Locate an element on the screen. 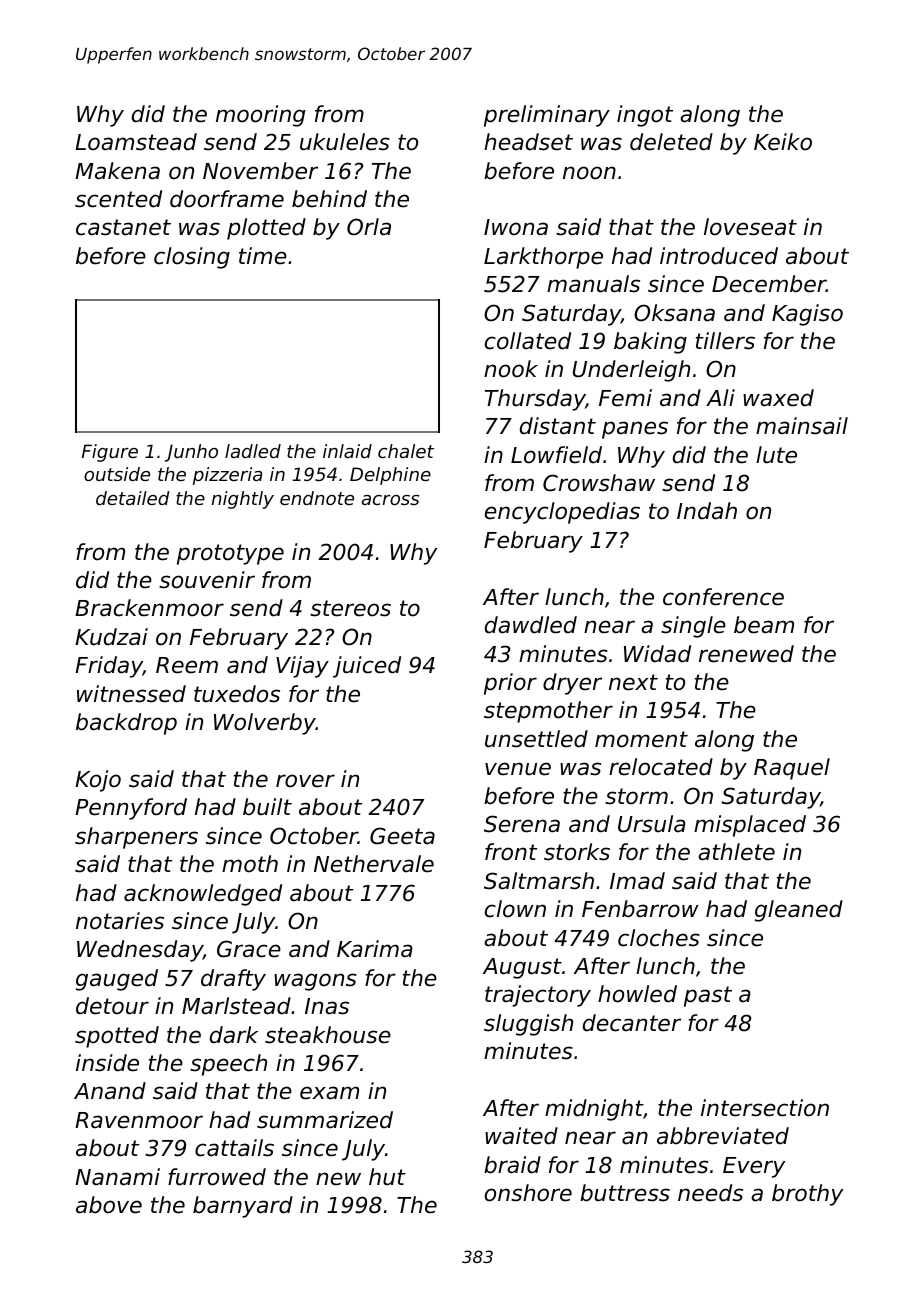 This screenshot has width=924, height=1311. Orla is located at coordinates (369, 227).
